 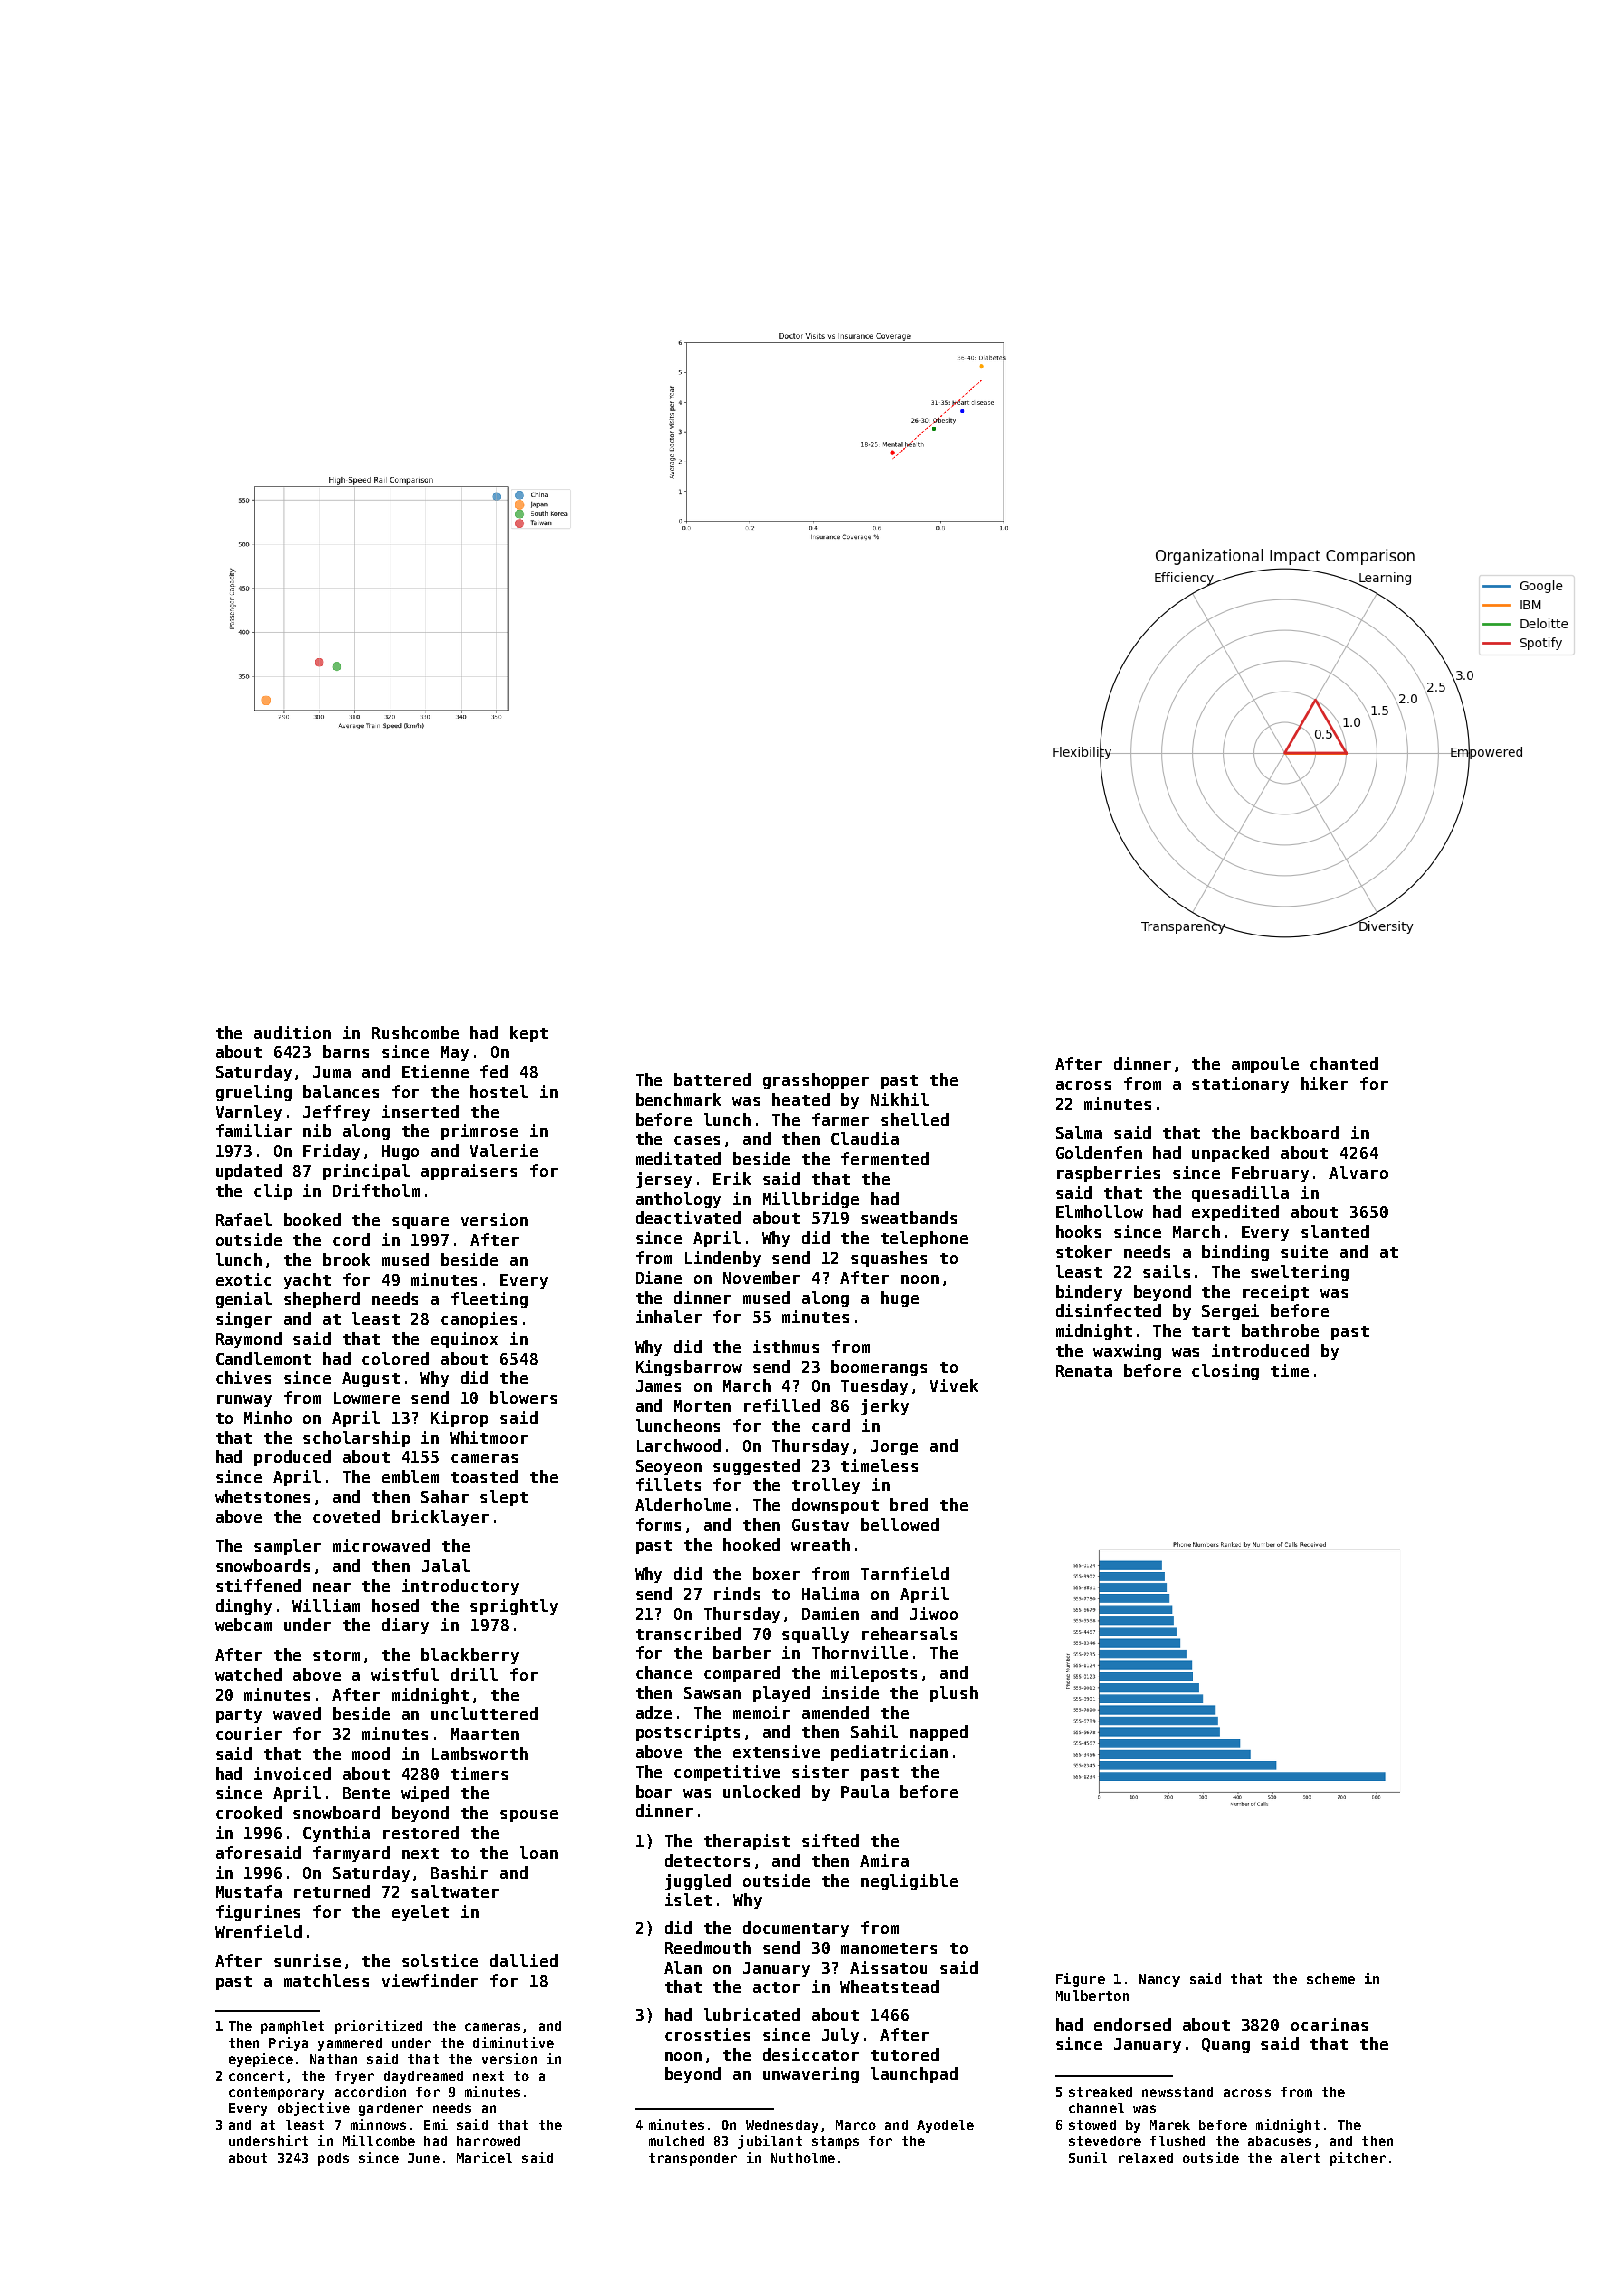 I want to click on restored, so click(x=421, y=1832).
